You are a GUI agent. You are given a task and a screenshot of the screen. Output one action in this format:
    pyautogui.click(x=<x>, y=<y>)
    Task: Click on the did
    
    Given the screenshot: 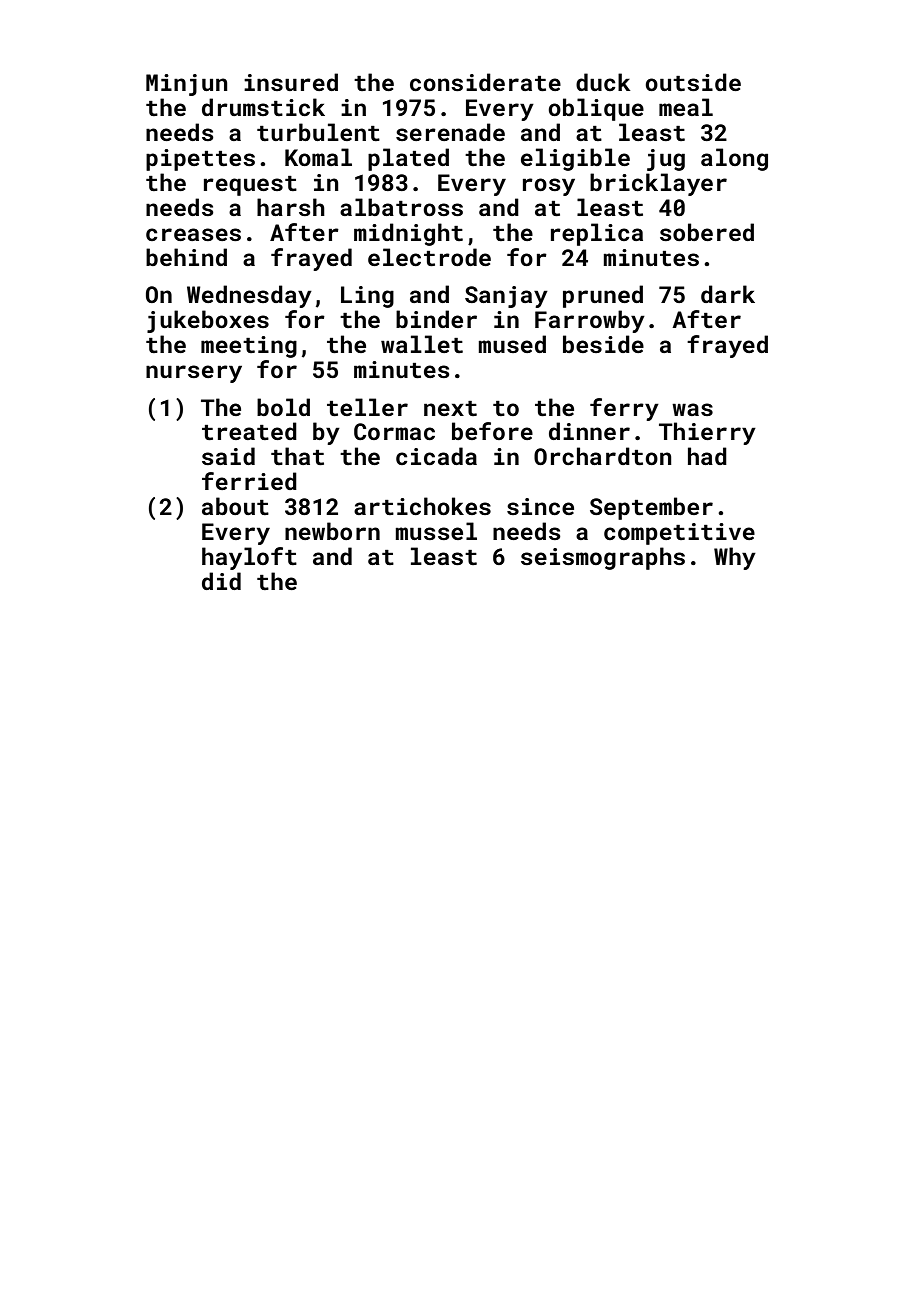 What is the action you would take?
    pyautogui.click(x=221, y=581)
